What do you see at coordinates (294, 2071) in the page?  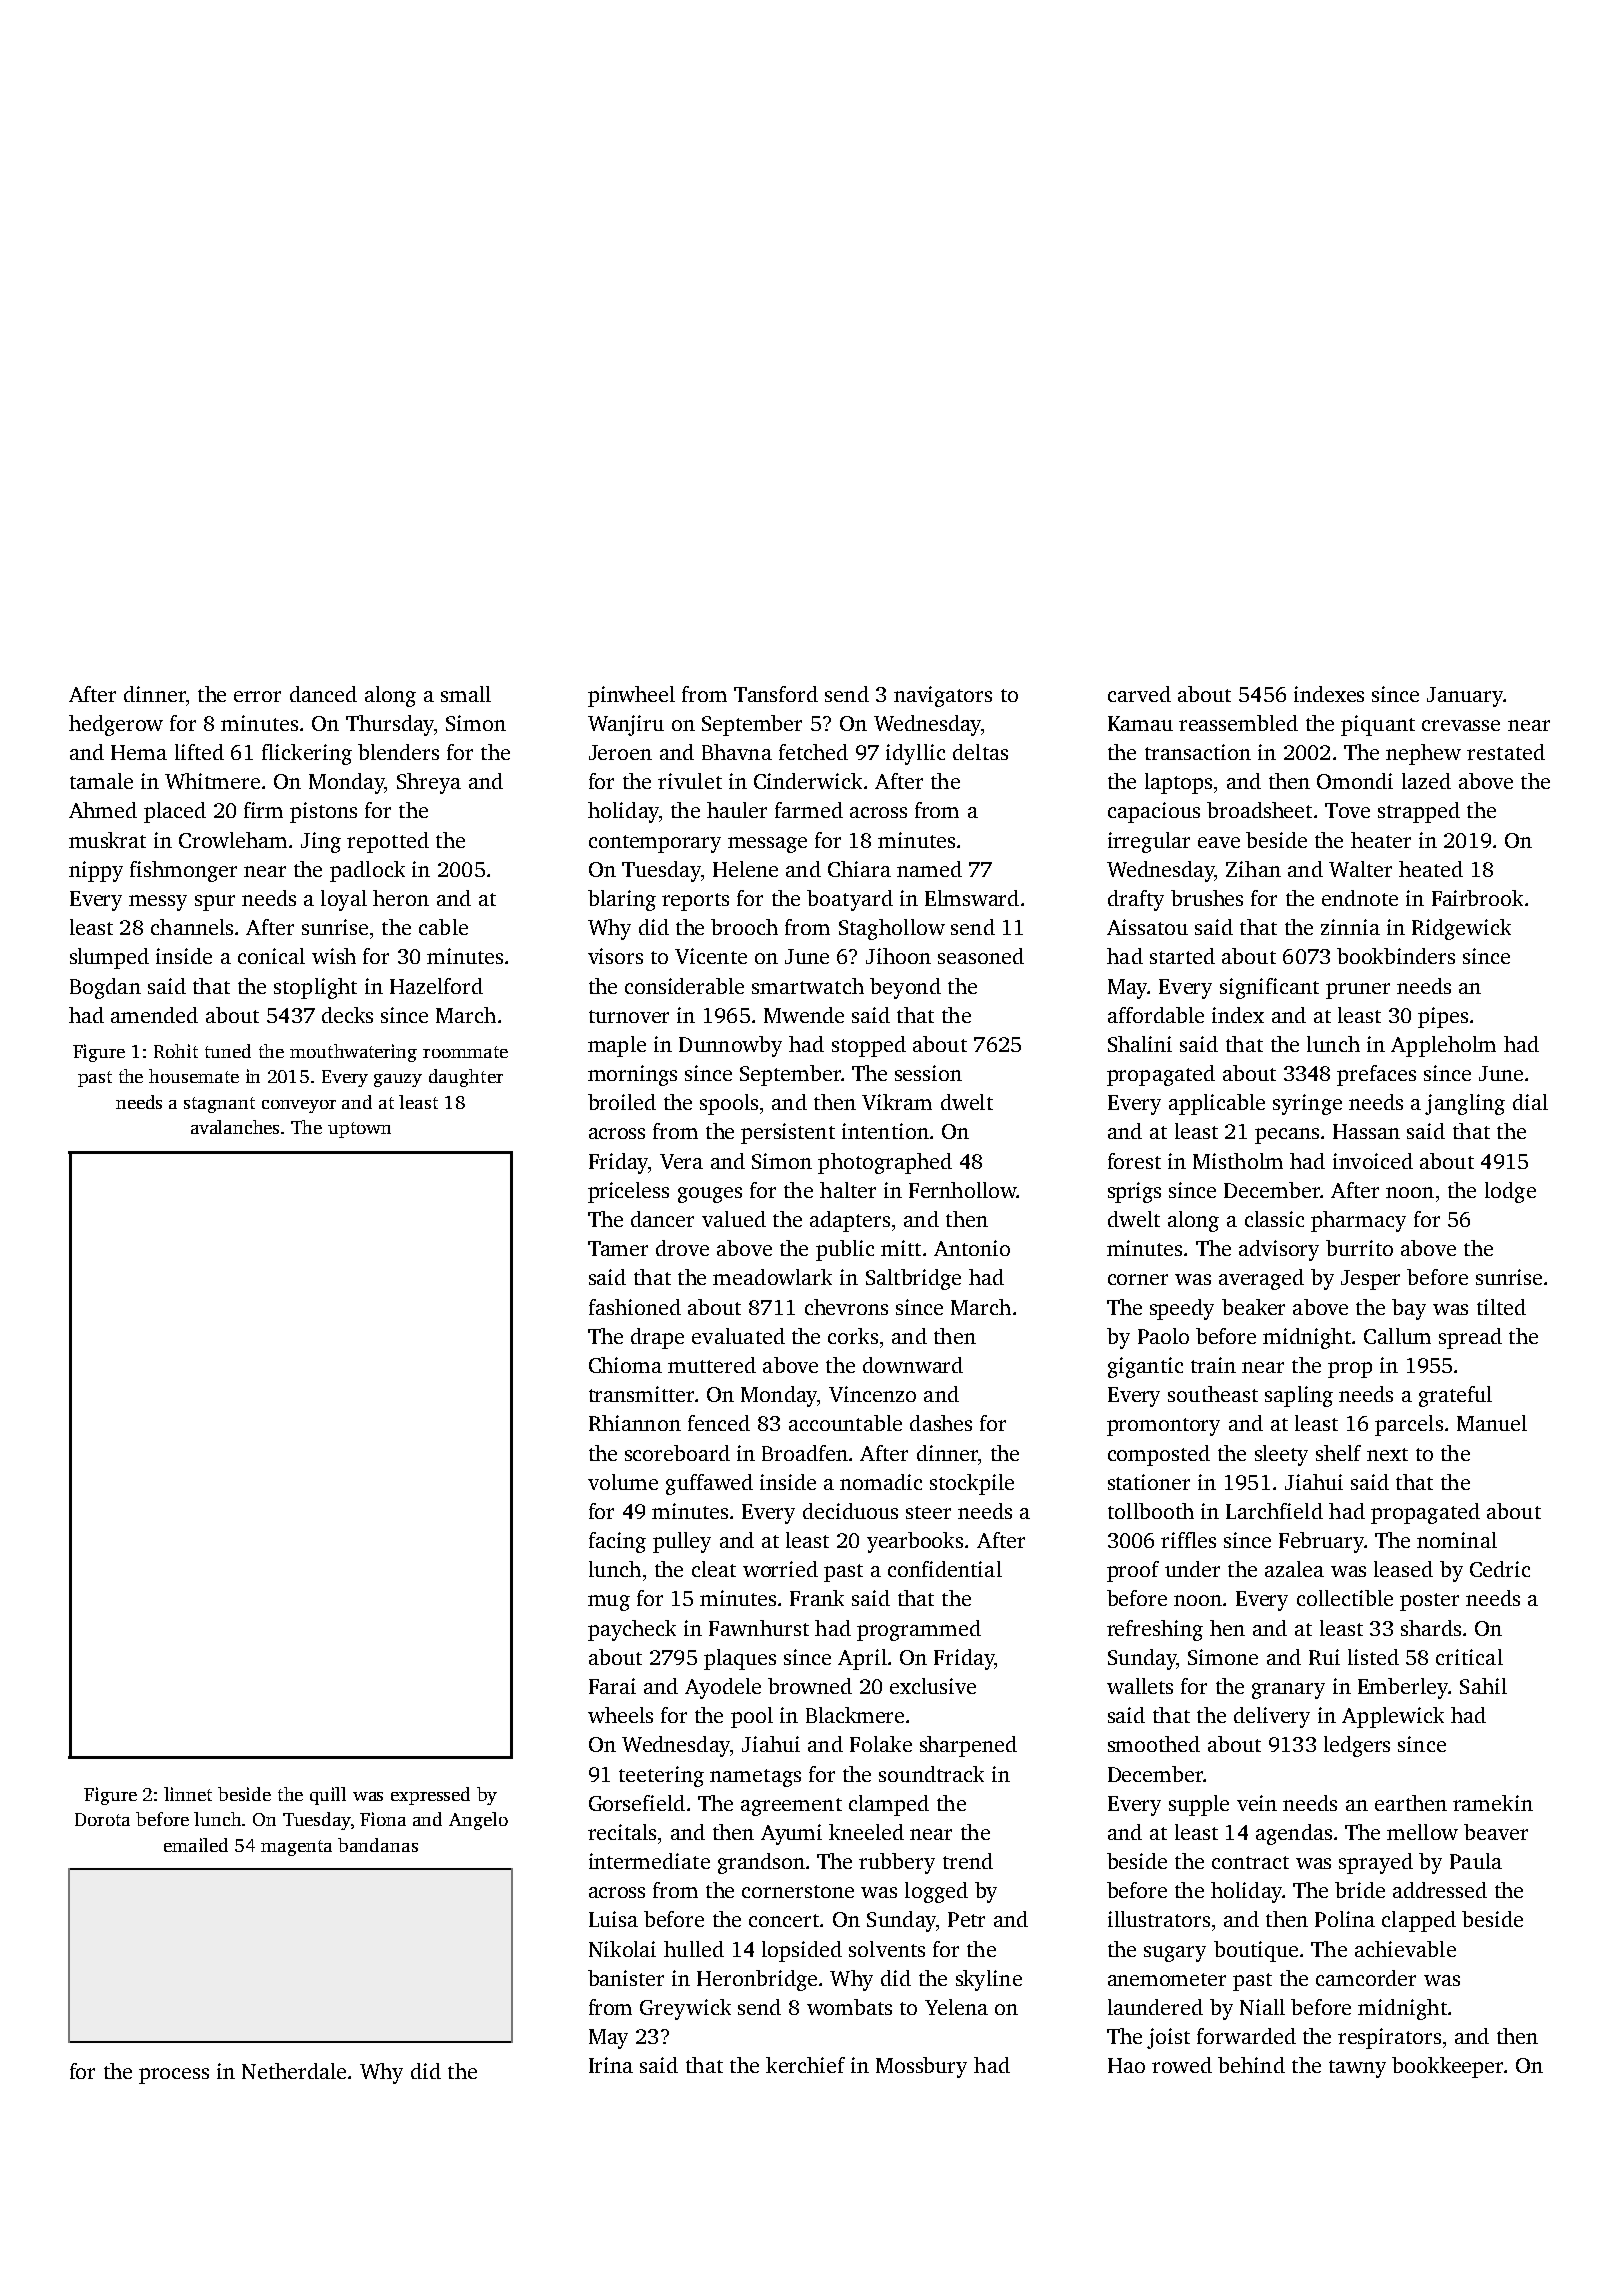 I see `Netherdale` at bounding box center [294, 2071].
